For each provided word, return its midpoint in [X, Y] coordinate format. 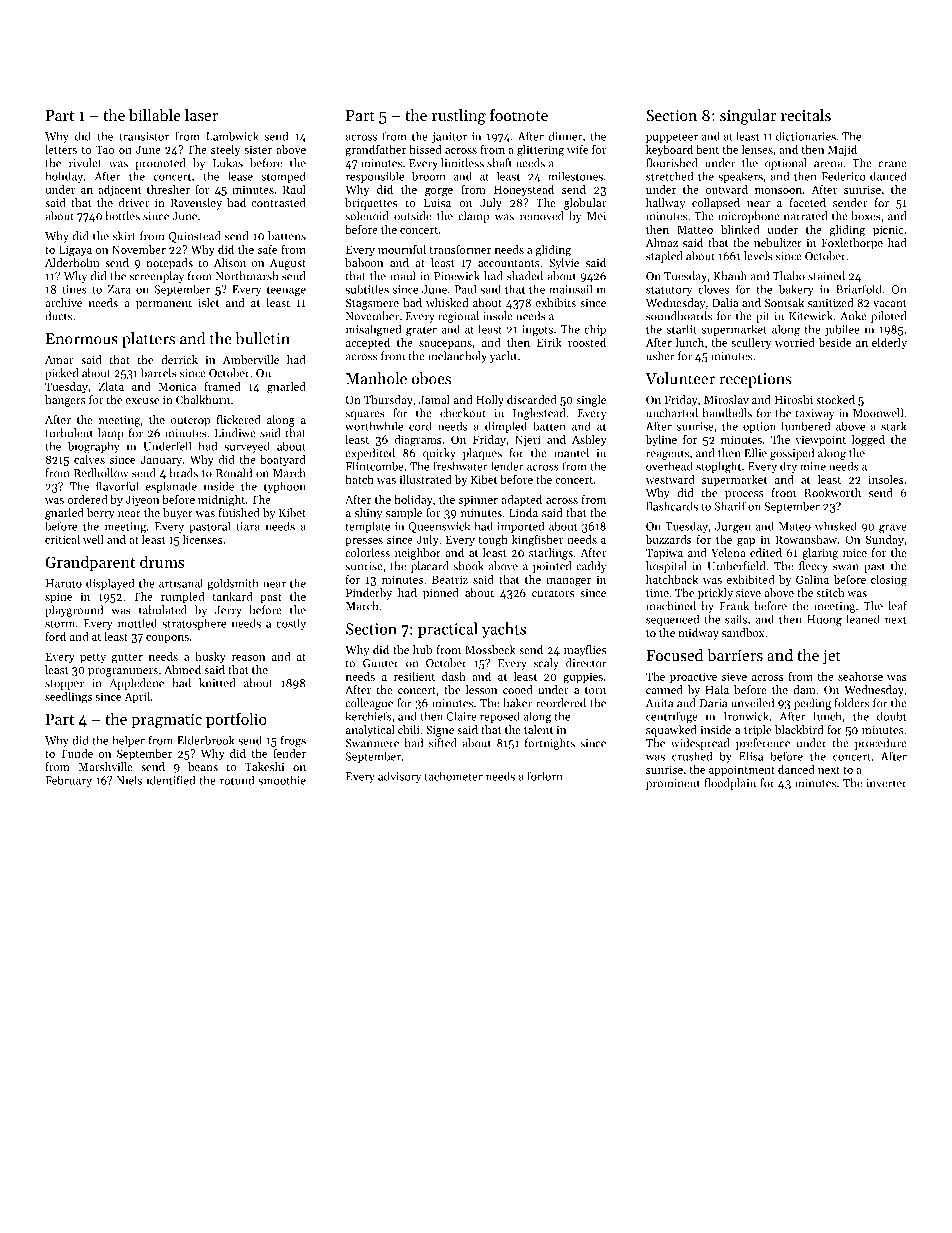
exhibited [750, 579]
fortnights [550, 744]
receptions [755, 380]
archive [63, 302]
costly [291, 624]
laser [201, 115]
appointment [742, 770]
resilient [414, 676]
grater [421, 331]
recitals [806, 115]
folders [852, 703]
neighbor [418, 554]
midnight [221, 501]
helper [128, 741]
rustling [459, 117]
